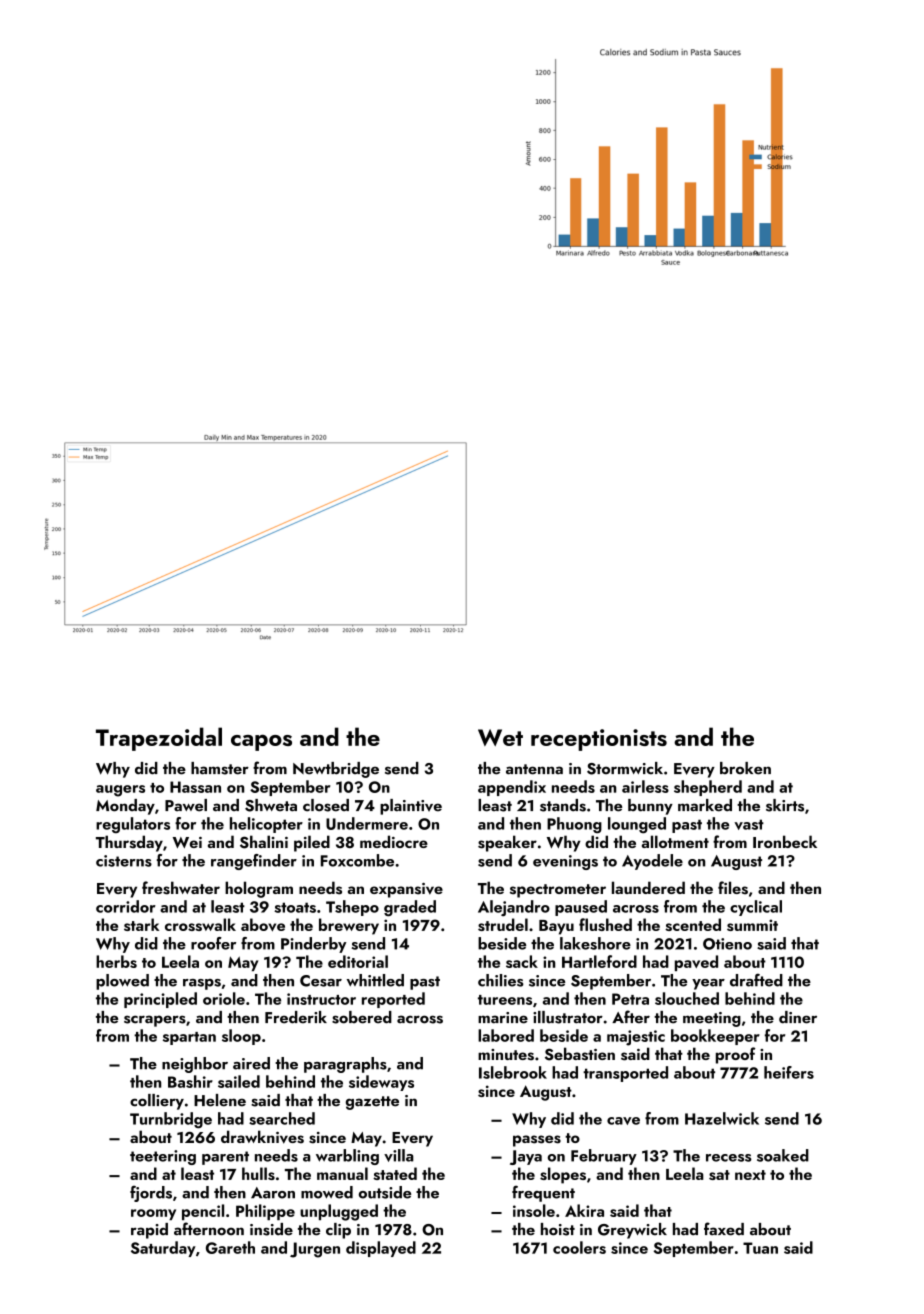 The width and height of the image is (924, 1314). Describe the element at coordinates (157, 1102) in the image. I see `colliery` at that location.
